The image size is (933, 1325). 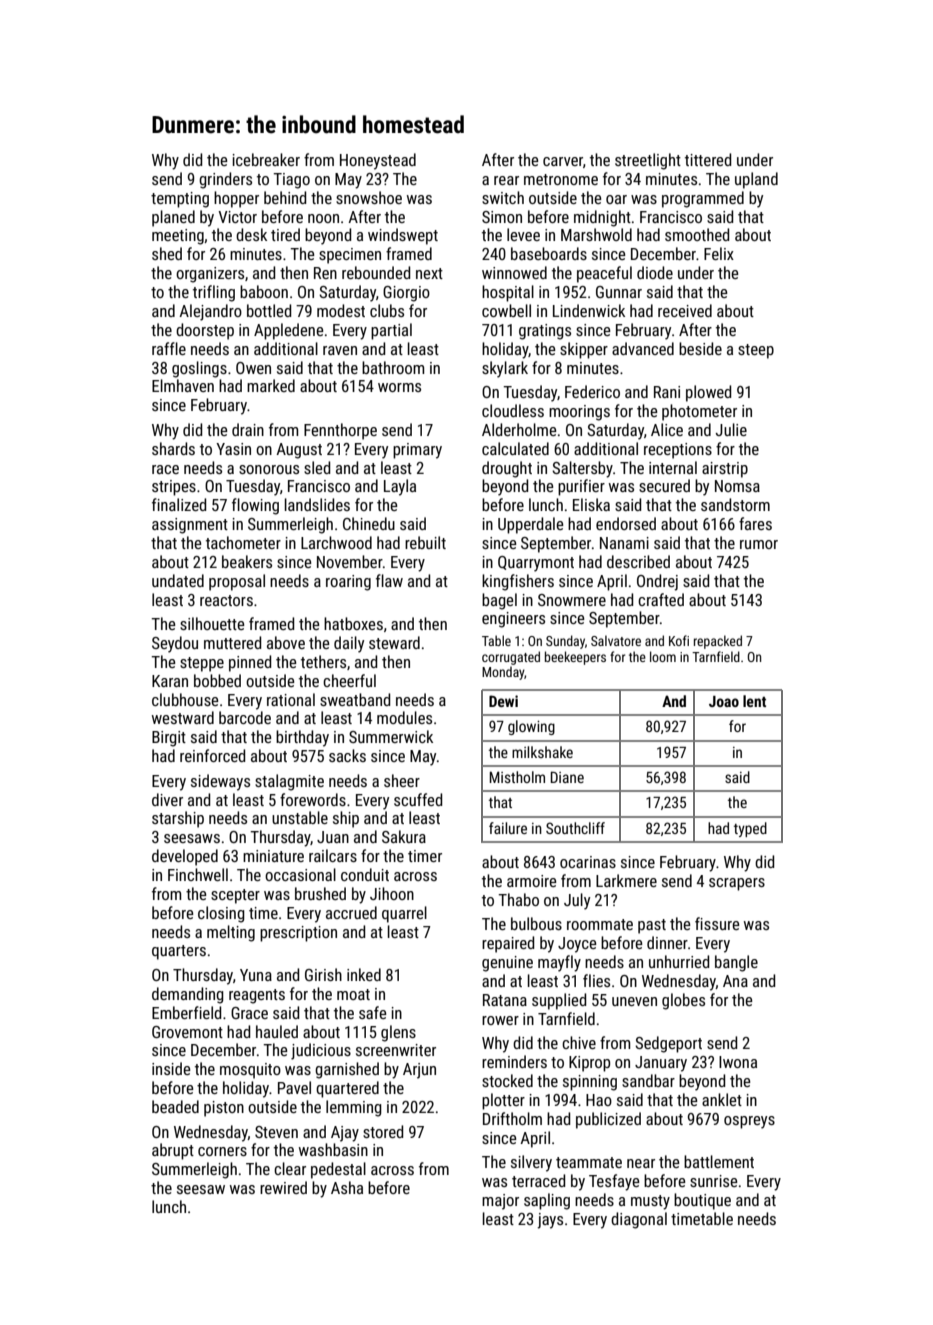 What do you see at coordinates (222, 1151) in the screenshot?
I see `corners` at bounding box center [222, 1151].
